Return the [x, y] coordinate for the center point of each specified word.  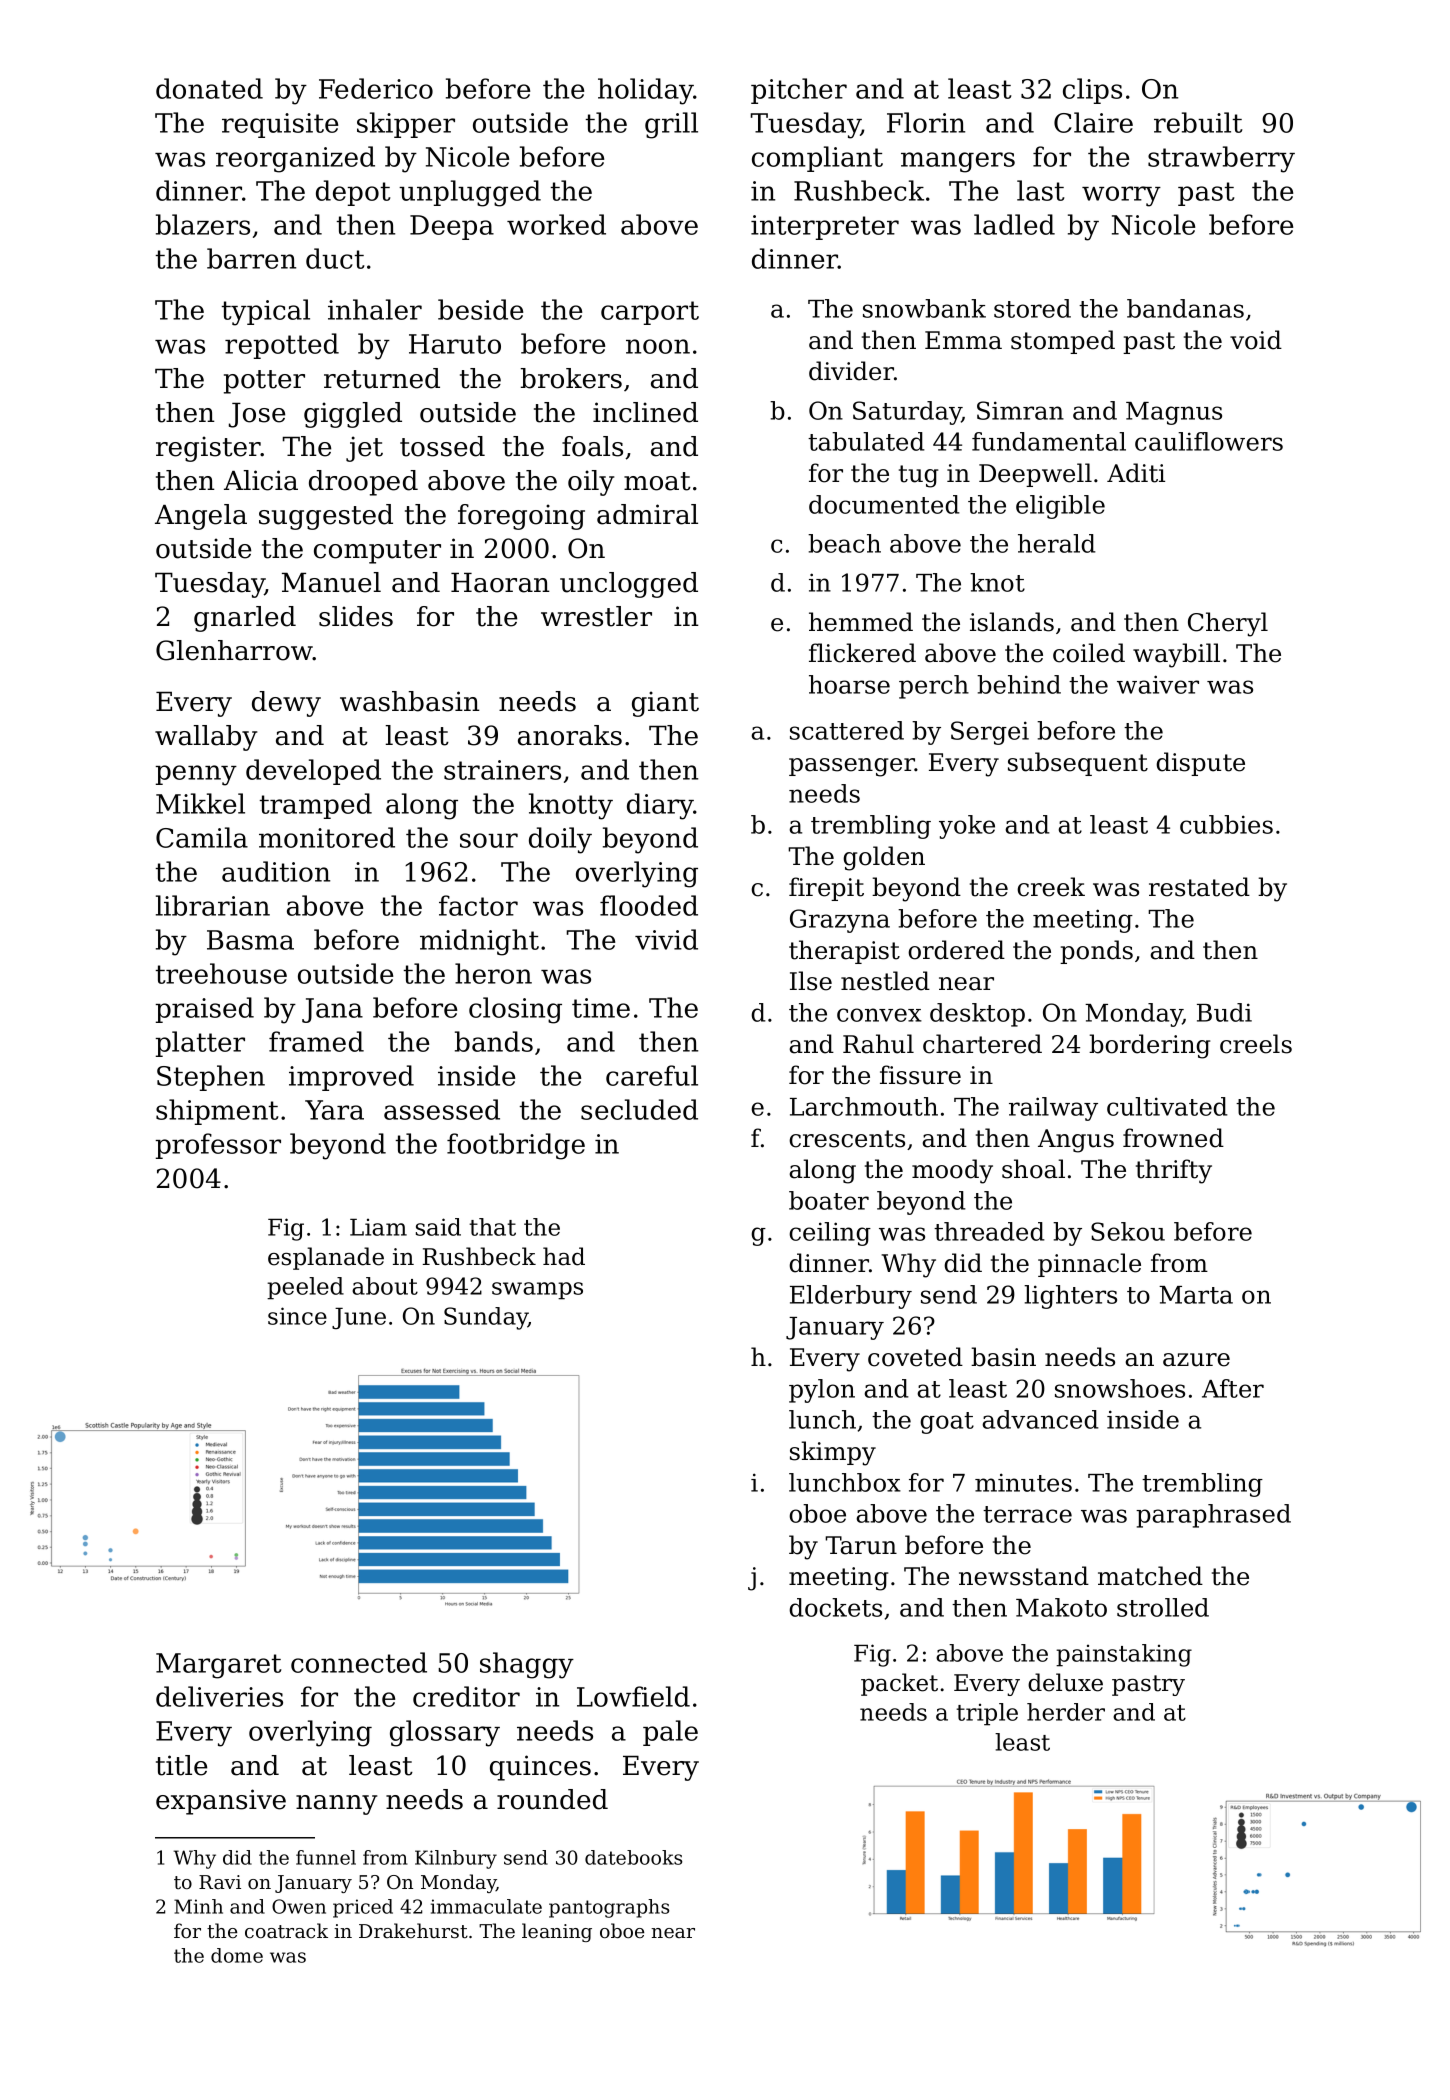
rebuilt [1198, 122]
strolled [1163, 1607]
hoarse [849, 684]
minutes [1023, 1482]
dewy [286, 704]
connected [359, 1662]
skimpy [833, 1453]
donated [209, 88]
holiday [646, 91]
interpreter [825, 227]
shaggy [527, 1665]
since [297, 1316]
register [208, 449]
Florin [926, 122]
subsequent [1078, 764]
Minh [198, 1906]
